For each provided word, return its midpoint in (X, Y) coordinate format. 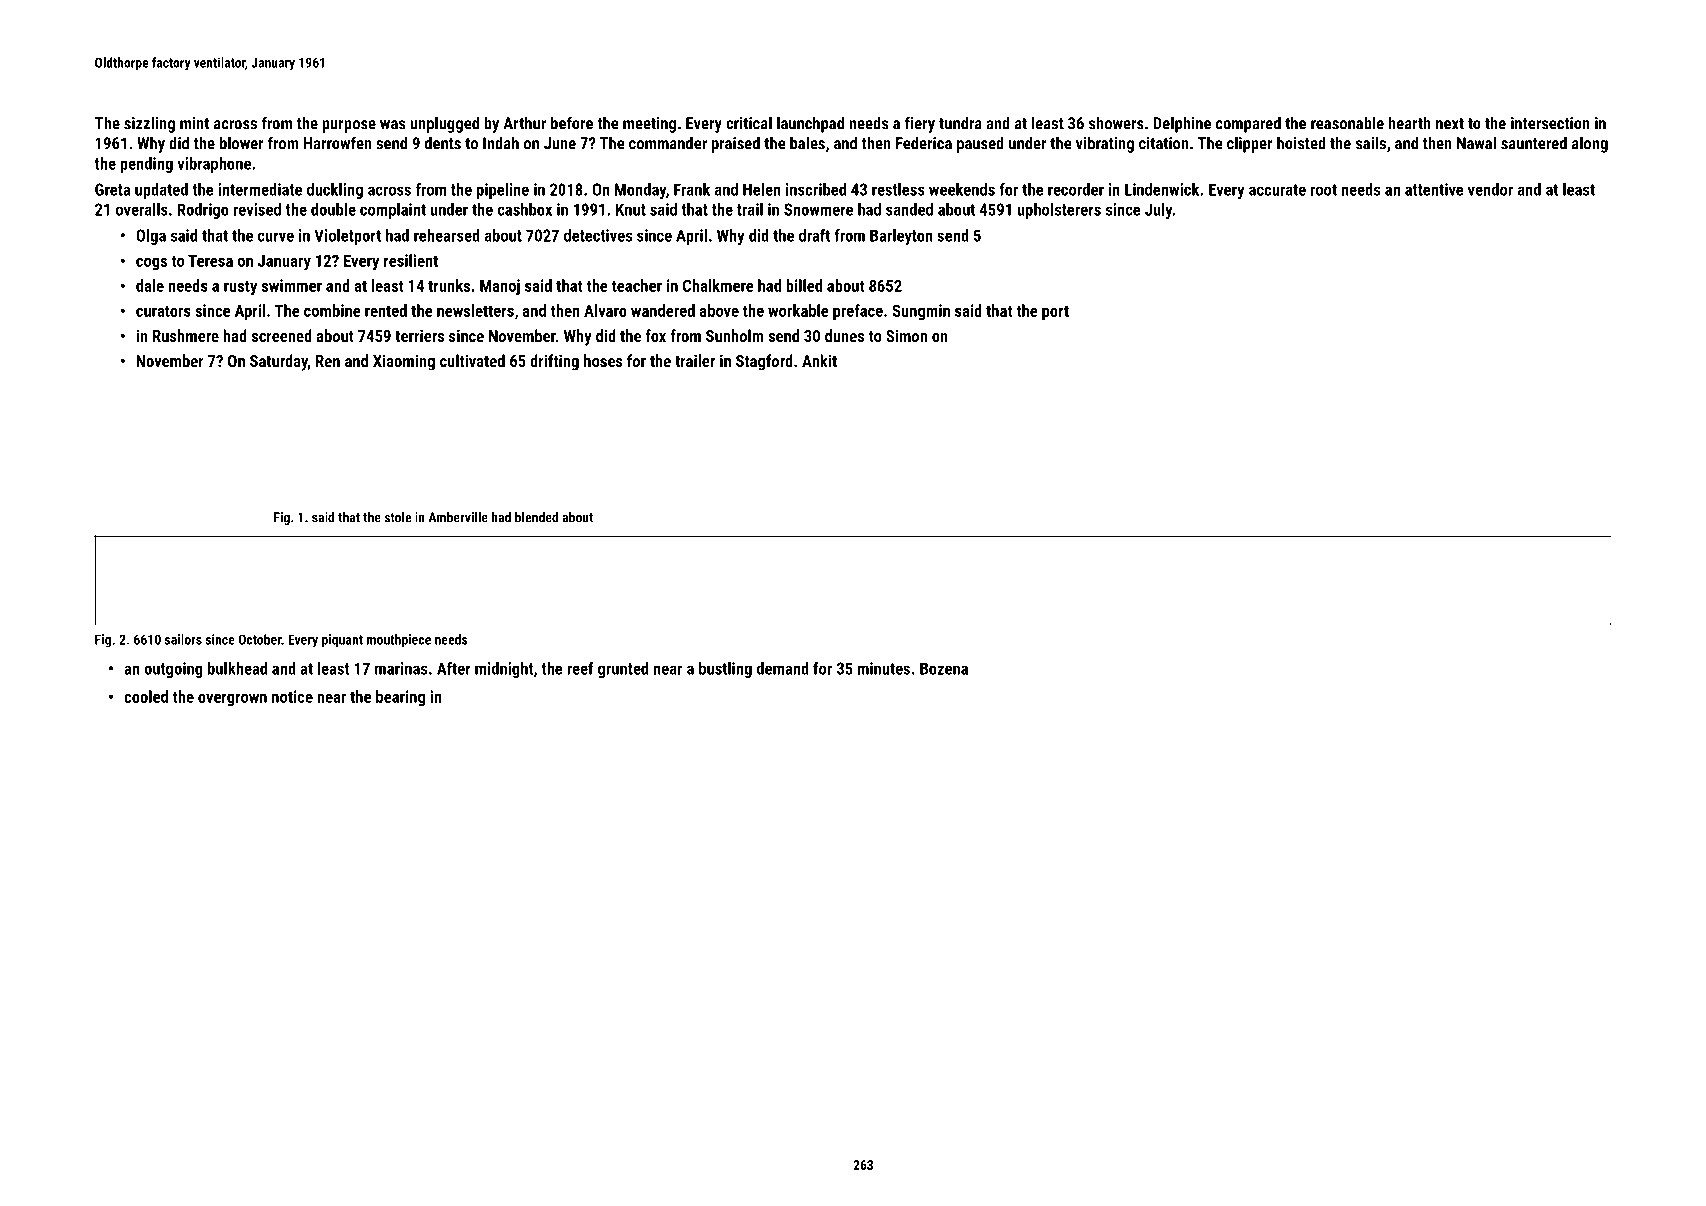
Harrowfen (337, 143)
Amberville (458, 517)
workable (798, 310)
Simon (906, 335)
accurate (1277, 190)
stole (397, 517)
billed (804, 285)
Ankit (819, 360)
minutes (884, 668)
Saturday (279, 362)
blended (536, 517)
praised (736, 144)
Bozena (944, 668)
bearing (400, 698)
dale (150, 285)
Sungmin (921, 312)
